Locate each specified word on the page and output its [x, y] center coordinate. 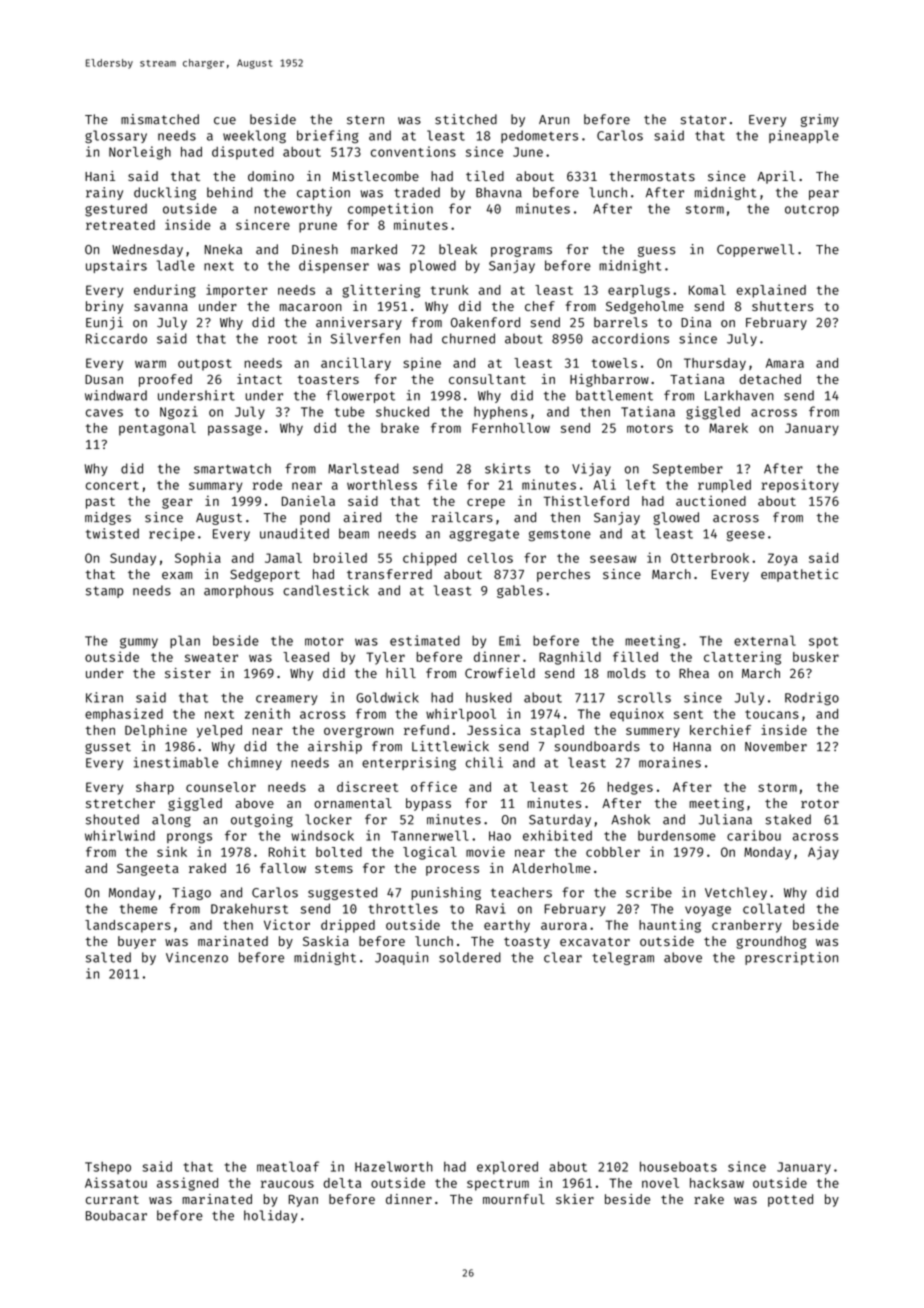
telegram [623, 958]
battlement [614, 395]
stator [703, 120]
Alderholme [551, 868]
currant [112, 1199]
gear [177, 503]
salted [108, 957]
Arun [554, 120]
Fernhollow [511, 428]
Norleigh [140, 153]
